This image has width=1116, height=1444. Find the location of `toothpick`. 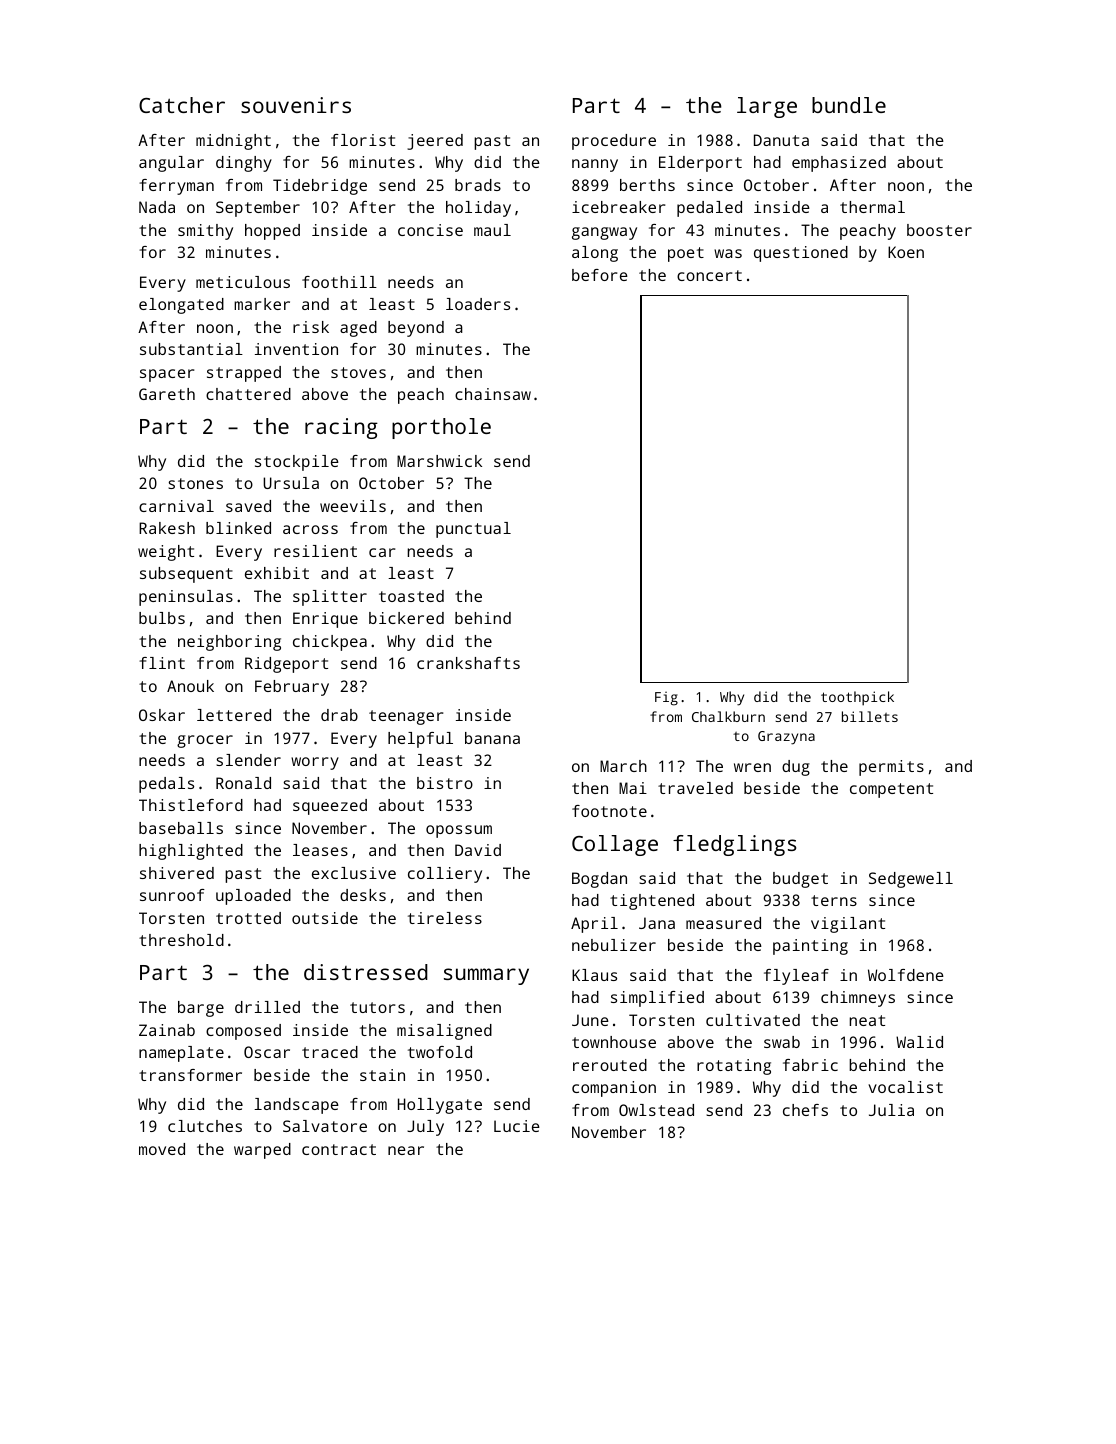

toothpick is located at coordinates (857, 698).
